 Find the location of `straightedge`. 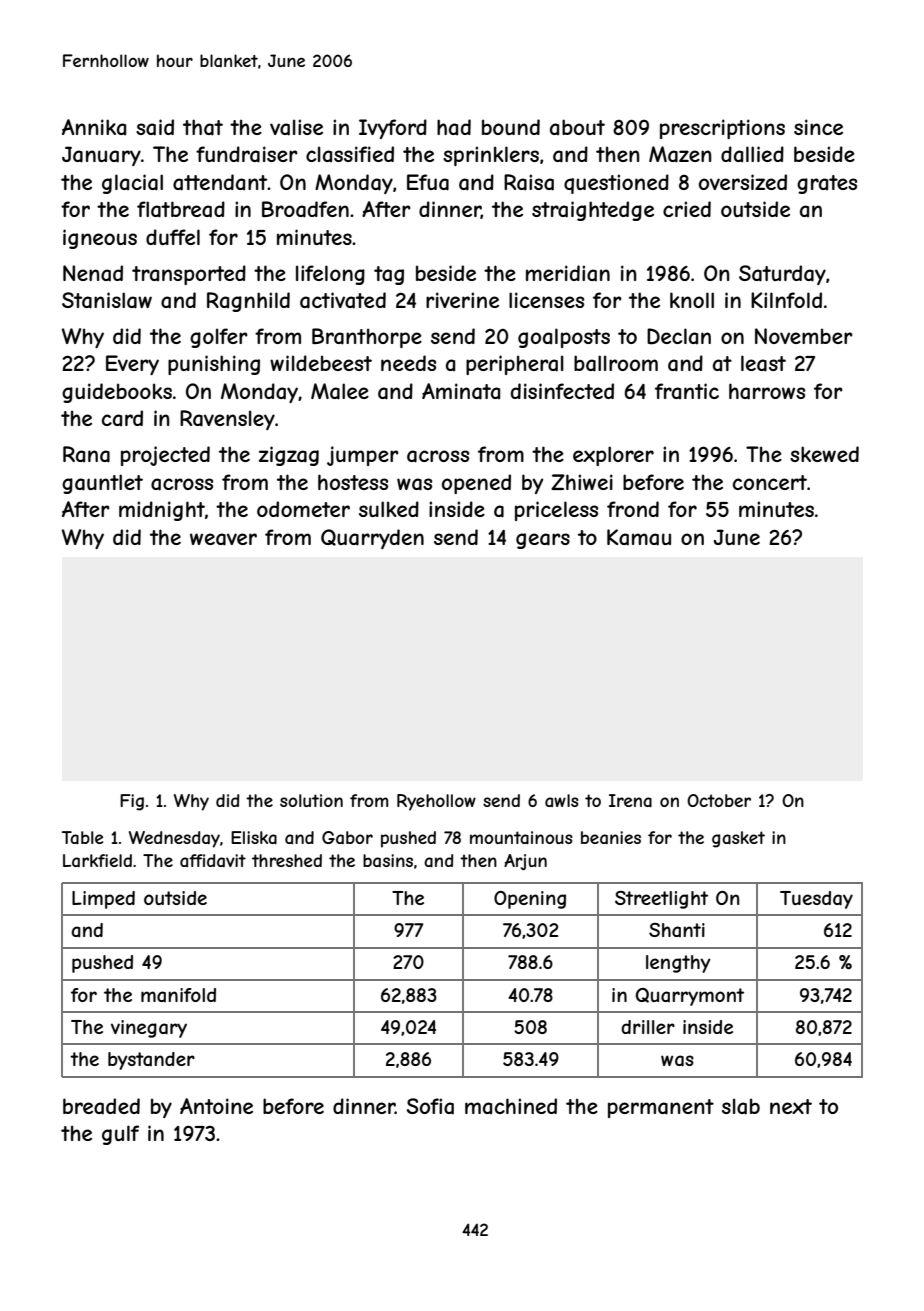

straightedge is located at coordinates (593, 211).
